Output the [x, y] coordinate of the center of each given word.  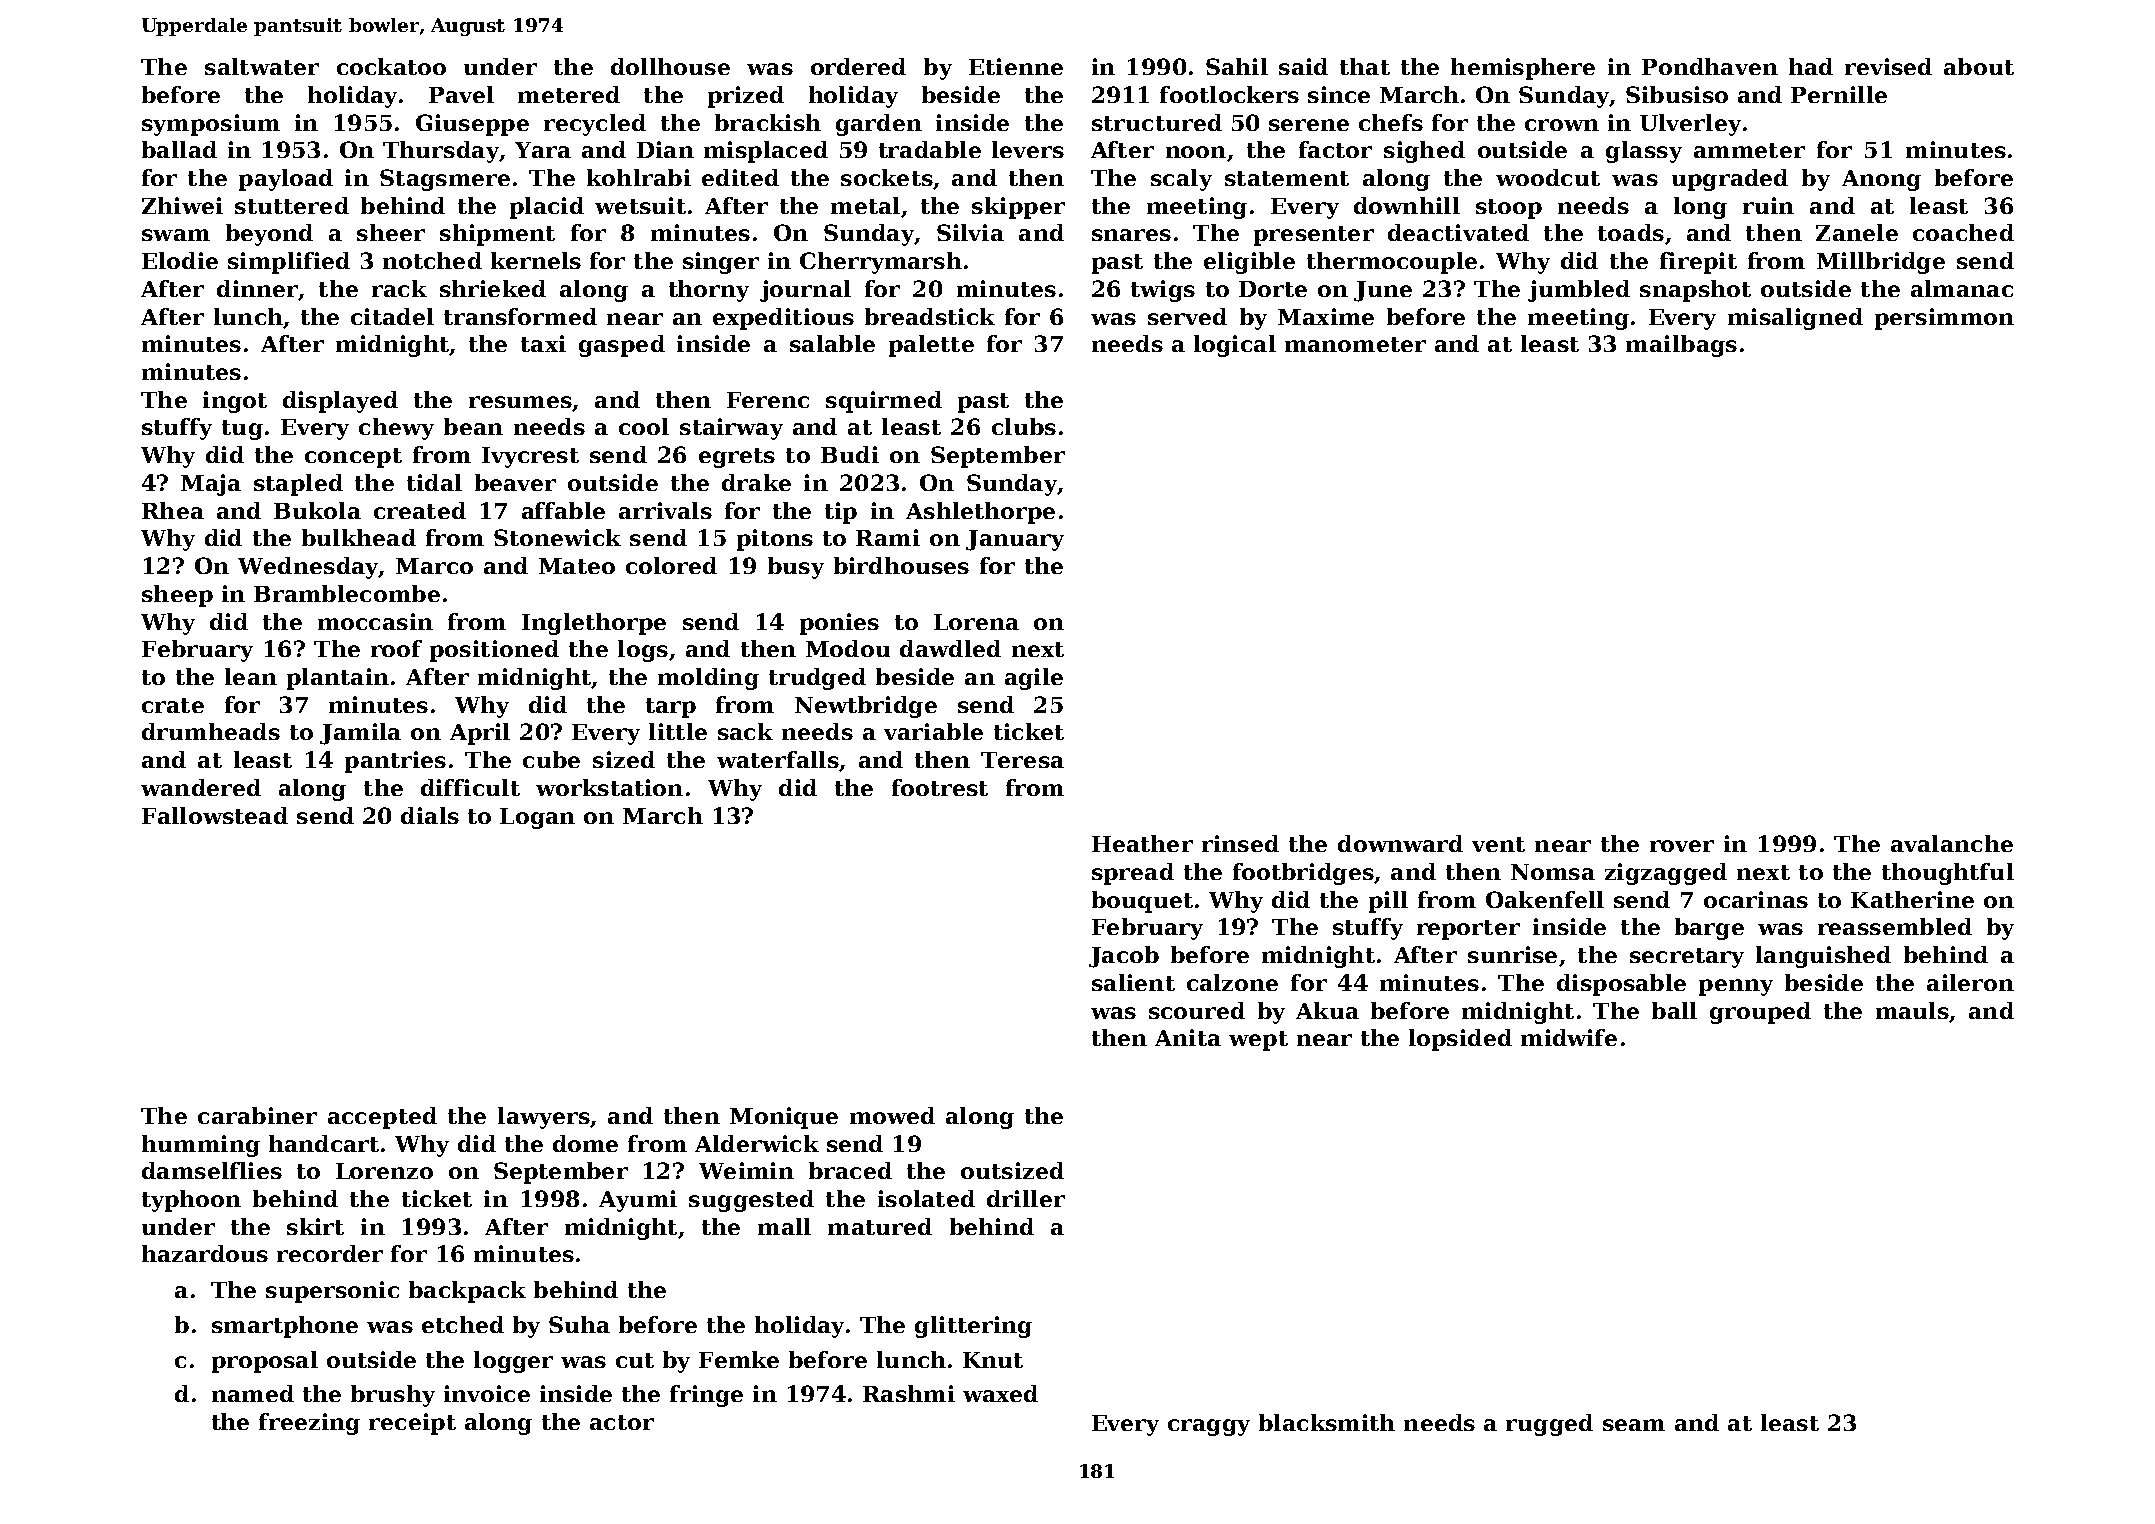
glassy [1644, 152]
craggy [1209, 1427]
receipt [412, 1424]
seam [1634, 1425]
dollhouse [670, 66]
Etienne [1016, 66]
